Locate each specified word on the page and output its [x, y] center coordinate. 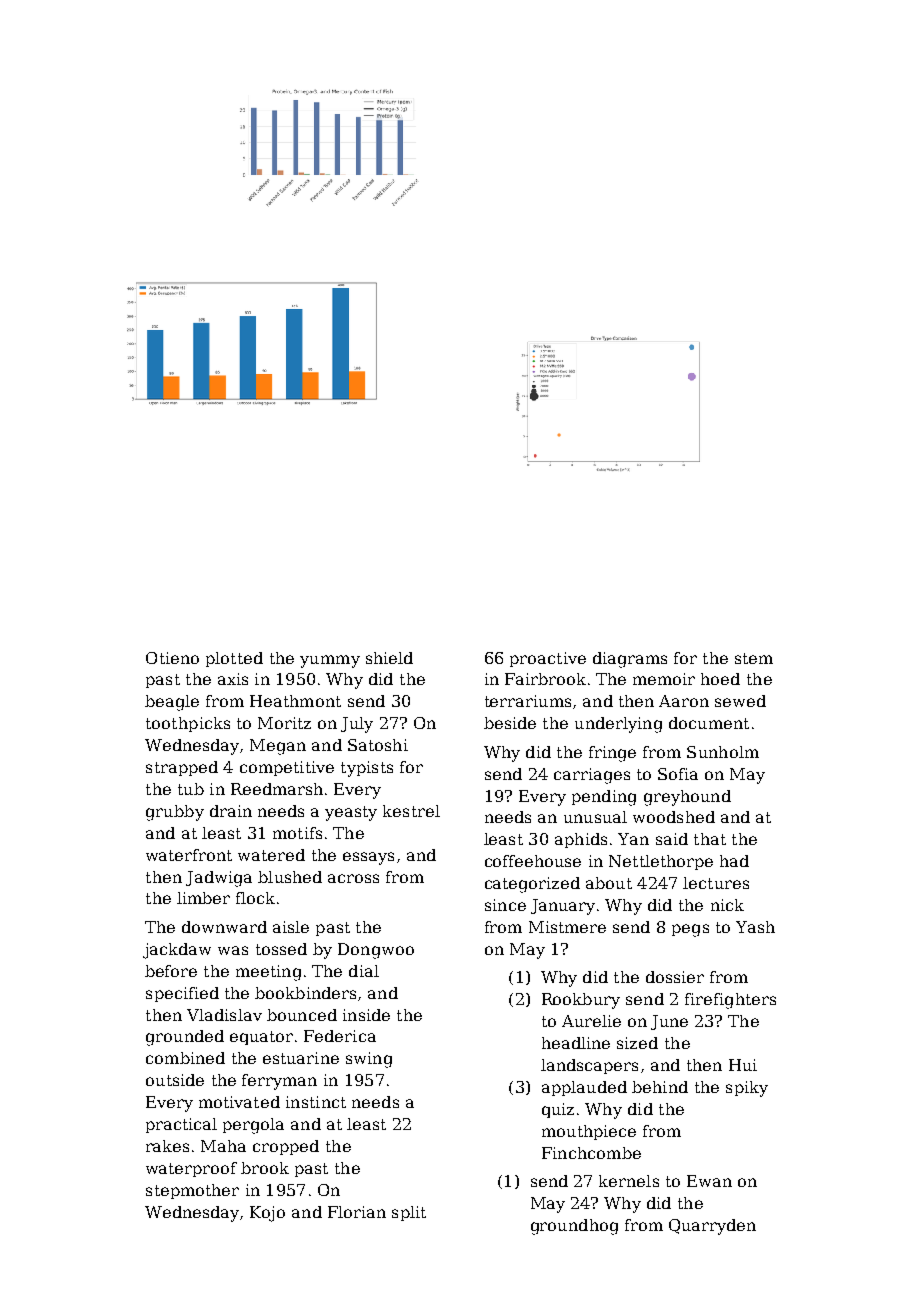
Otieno [172, 658]
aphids [581, 840]
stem [754, 658]
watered [271, 855]
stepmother [192, 1191]
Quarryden [712, 1227]
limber [203, 898]
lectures [716, 883]
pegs [690, 930]
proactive [548, 659]
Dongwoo [376, 951]
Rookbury [581, 1001]
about [609, 883]
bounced [302, 1015]
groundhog [574, 1227]
